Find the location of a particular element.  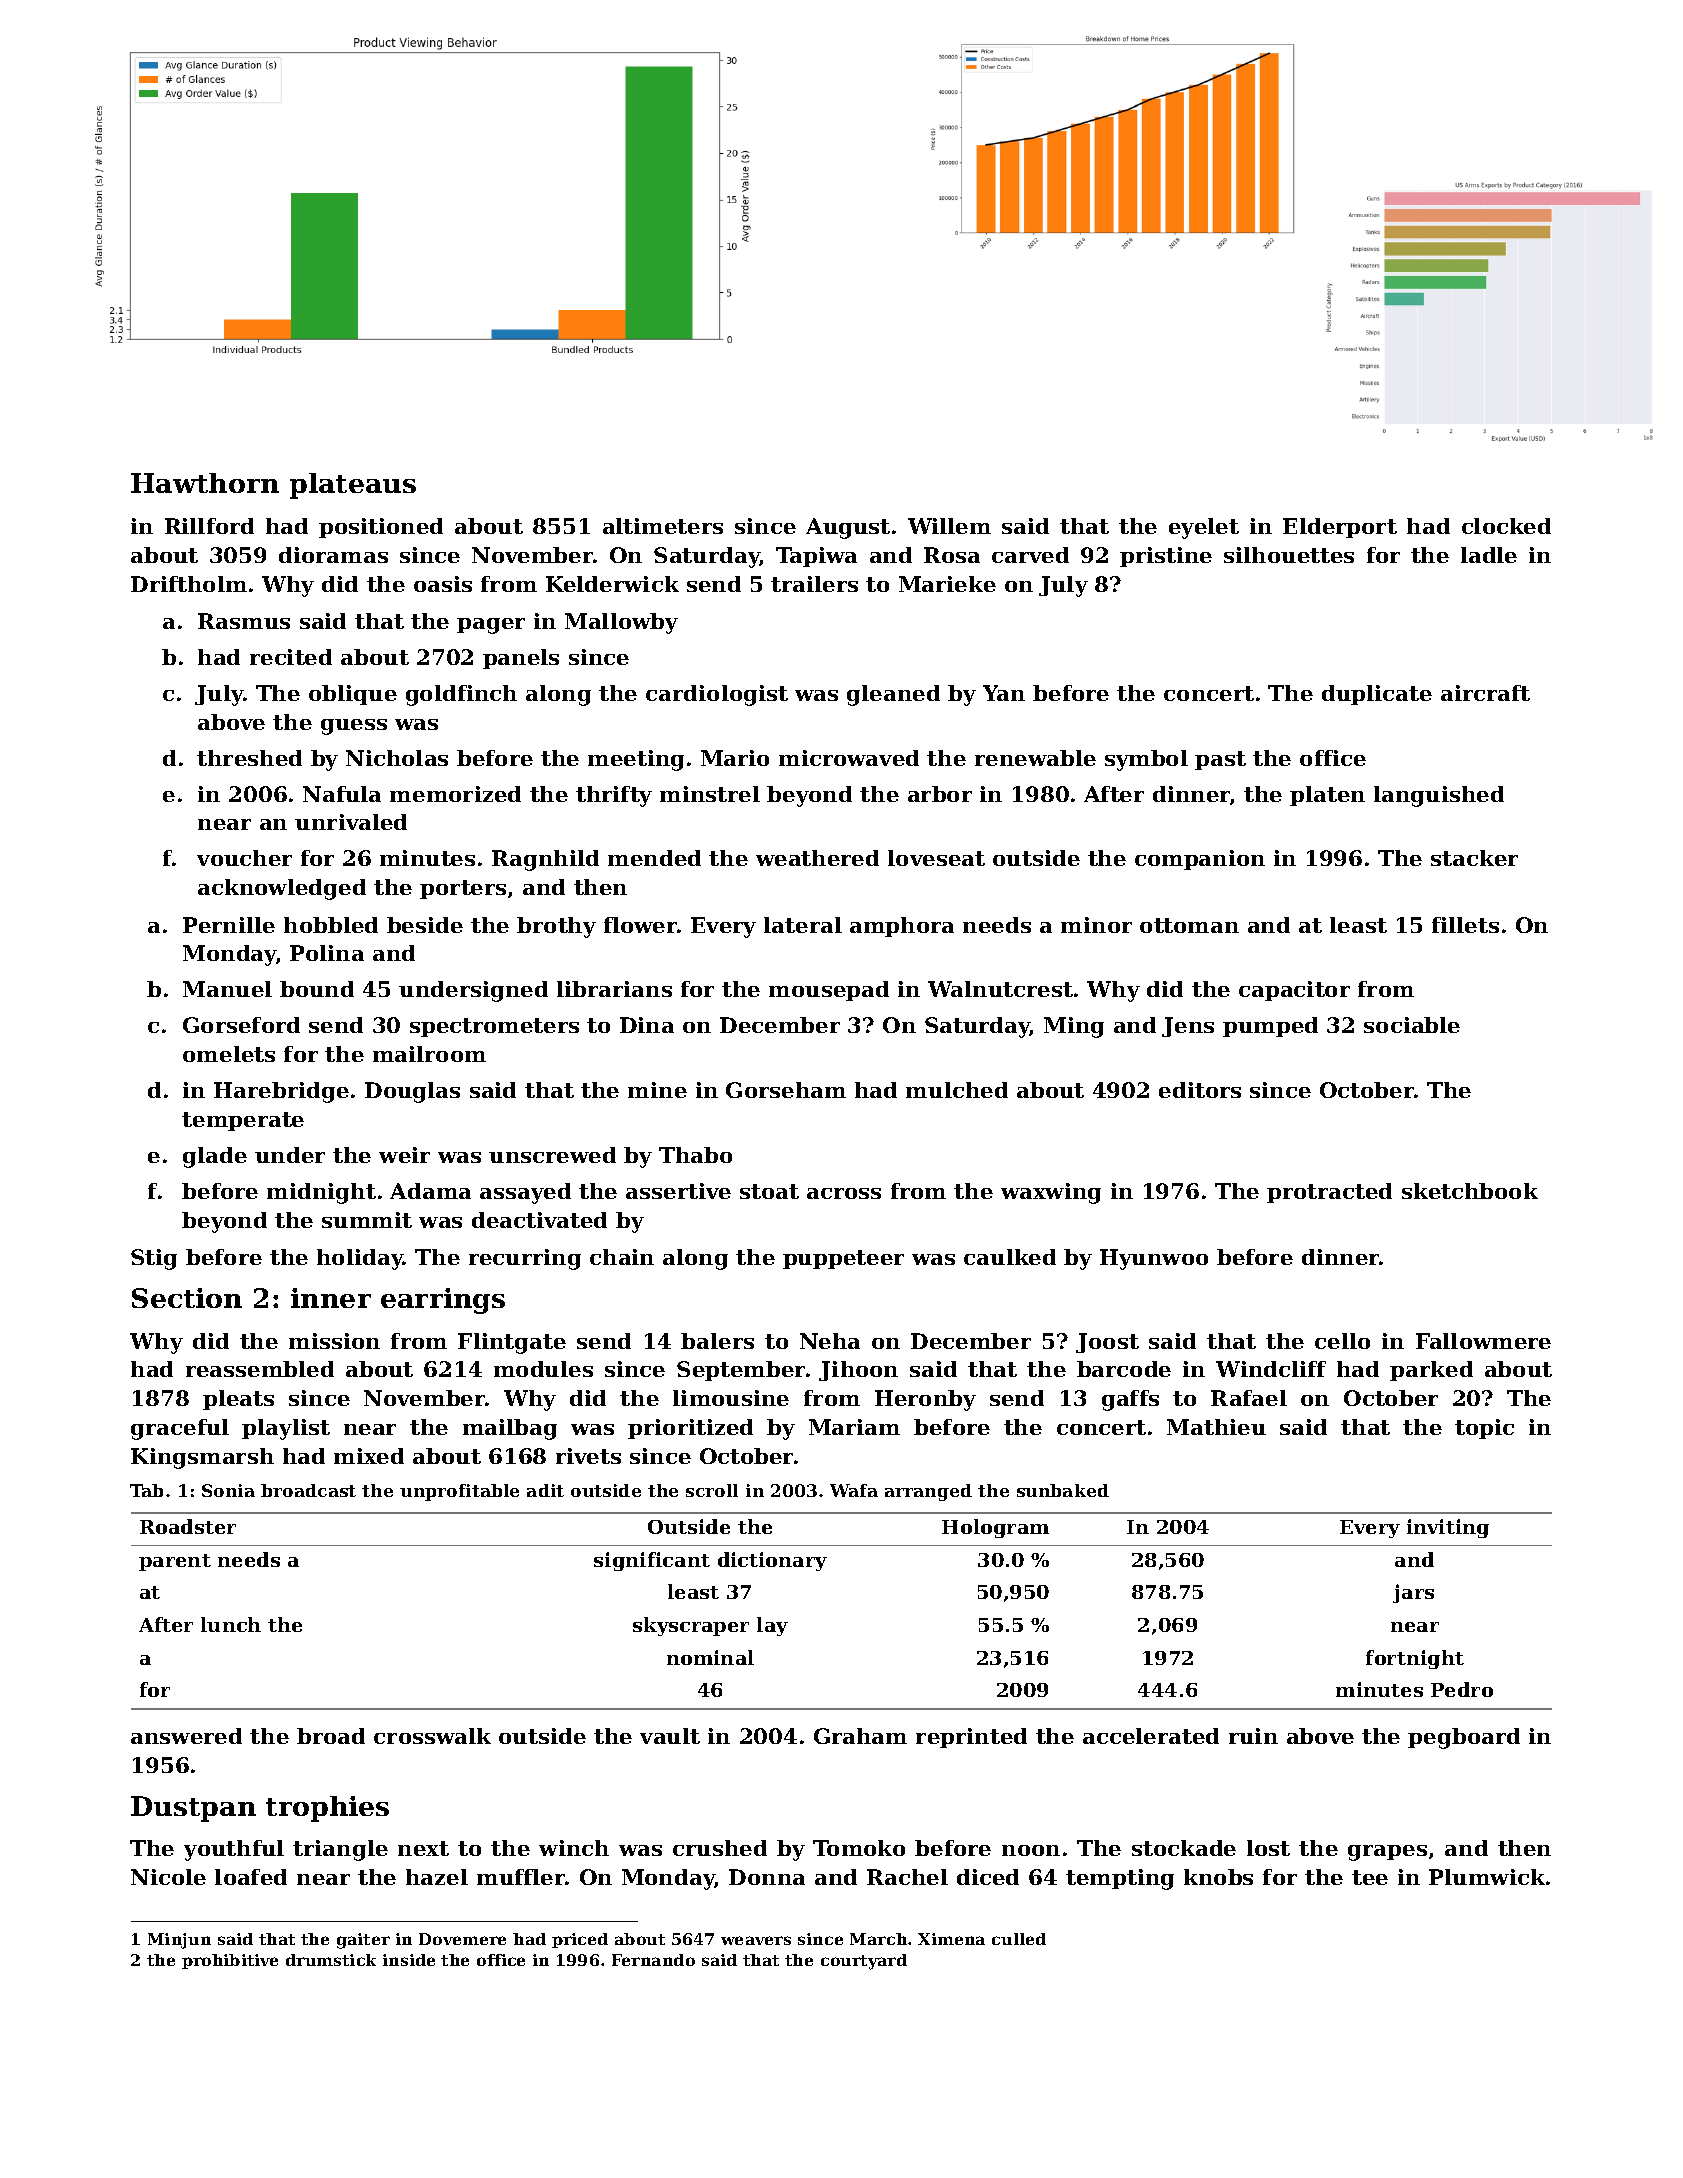

arranged is located at coordinates (928, 1492).
